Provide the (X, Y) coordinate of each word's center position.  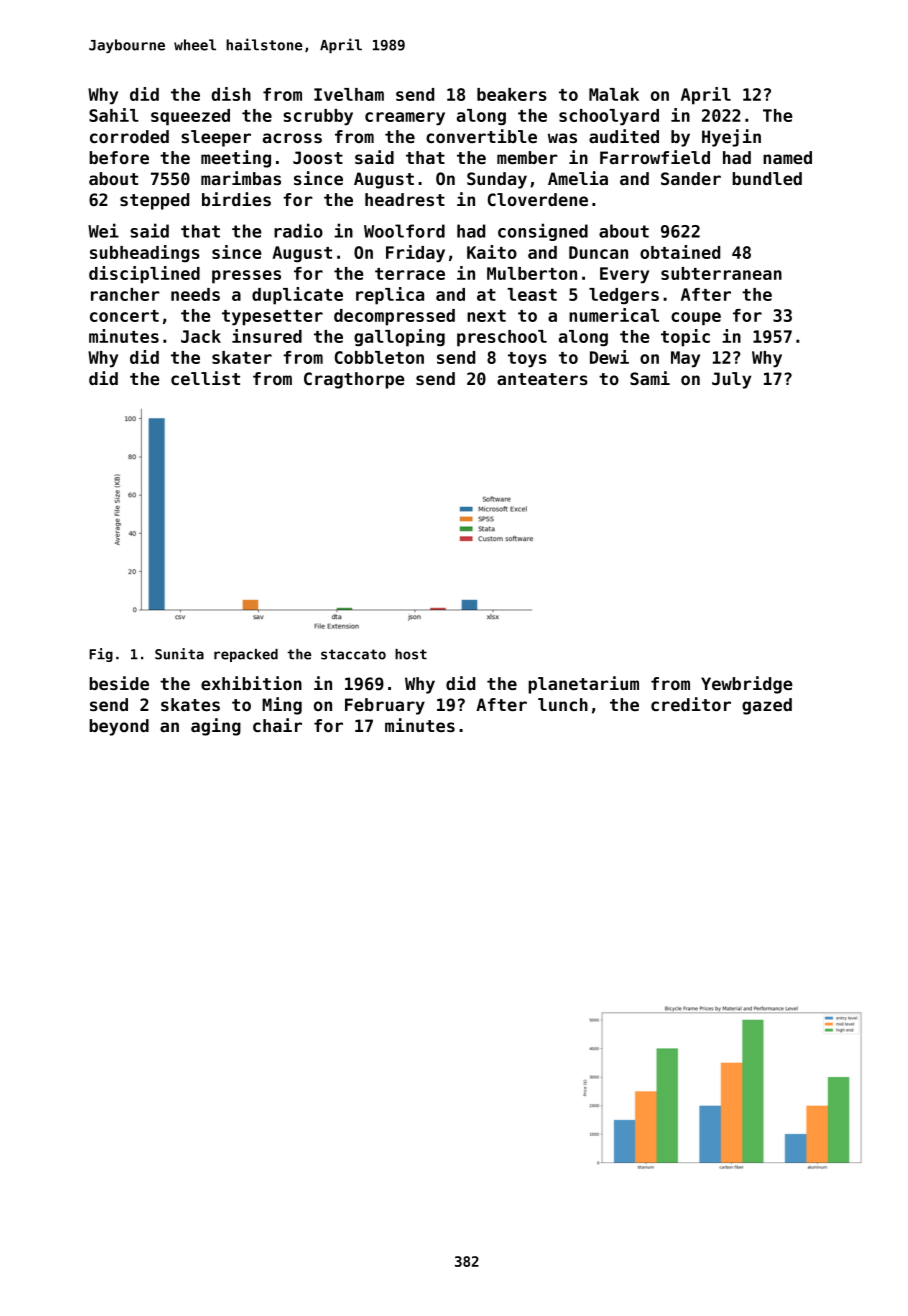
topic (685, 338)
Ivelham (349, 94)
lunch (563, 704)
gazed (767, 706)
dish (231, 94)
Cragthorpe (354, 380)
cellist (205, 378)
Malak (614, 94)
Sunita (179, 654)
